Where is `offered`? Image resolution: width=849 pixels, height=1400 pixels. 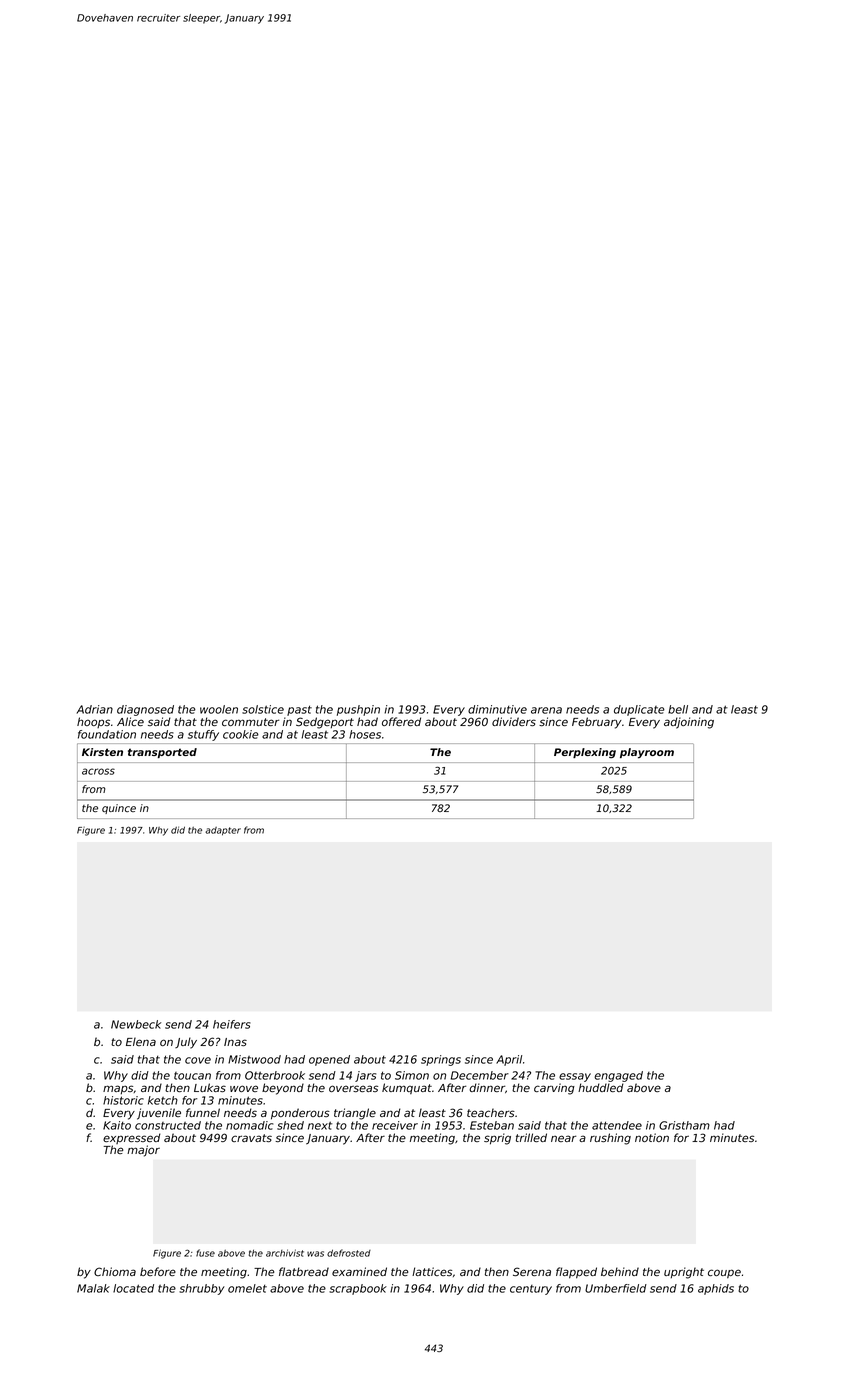
offered is located at coordinates (401, 721).
